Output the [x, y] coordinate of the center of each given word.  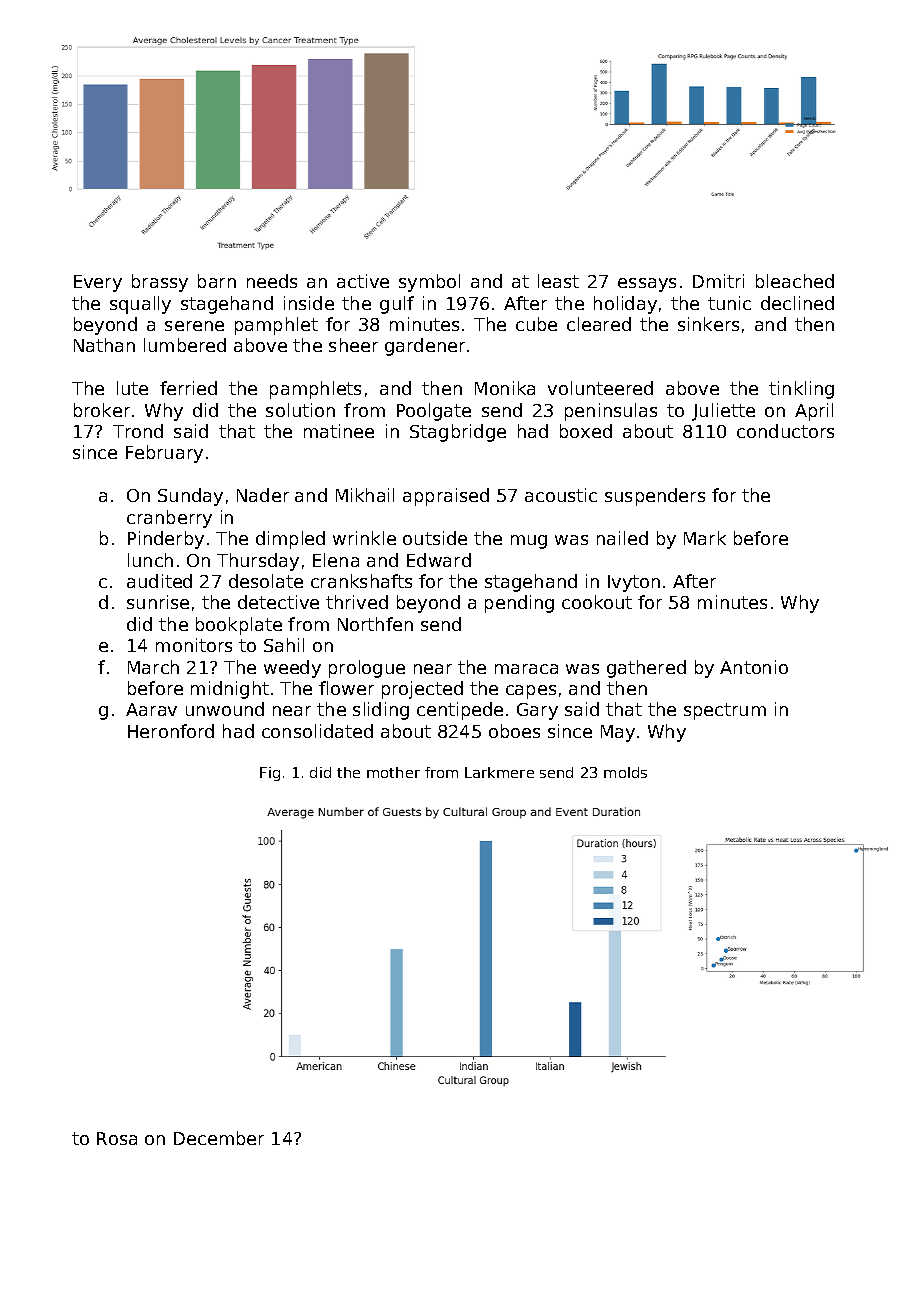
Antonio [754, 667]
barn [217, 281]
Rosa [117, 1138]
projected [422, 690]
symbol [429, 283]
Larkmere [499, 772]
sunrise [158, 602]
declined [797, 303]
